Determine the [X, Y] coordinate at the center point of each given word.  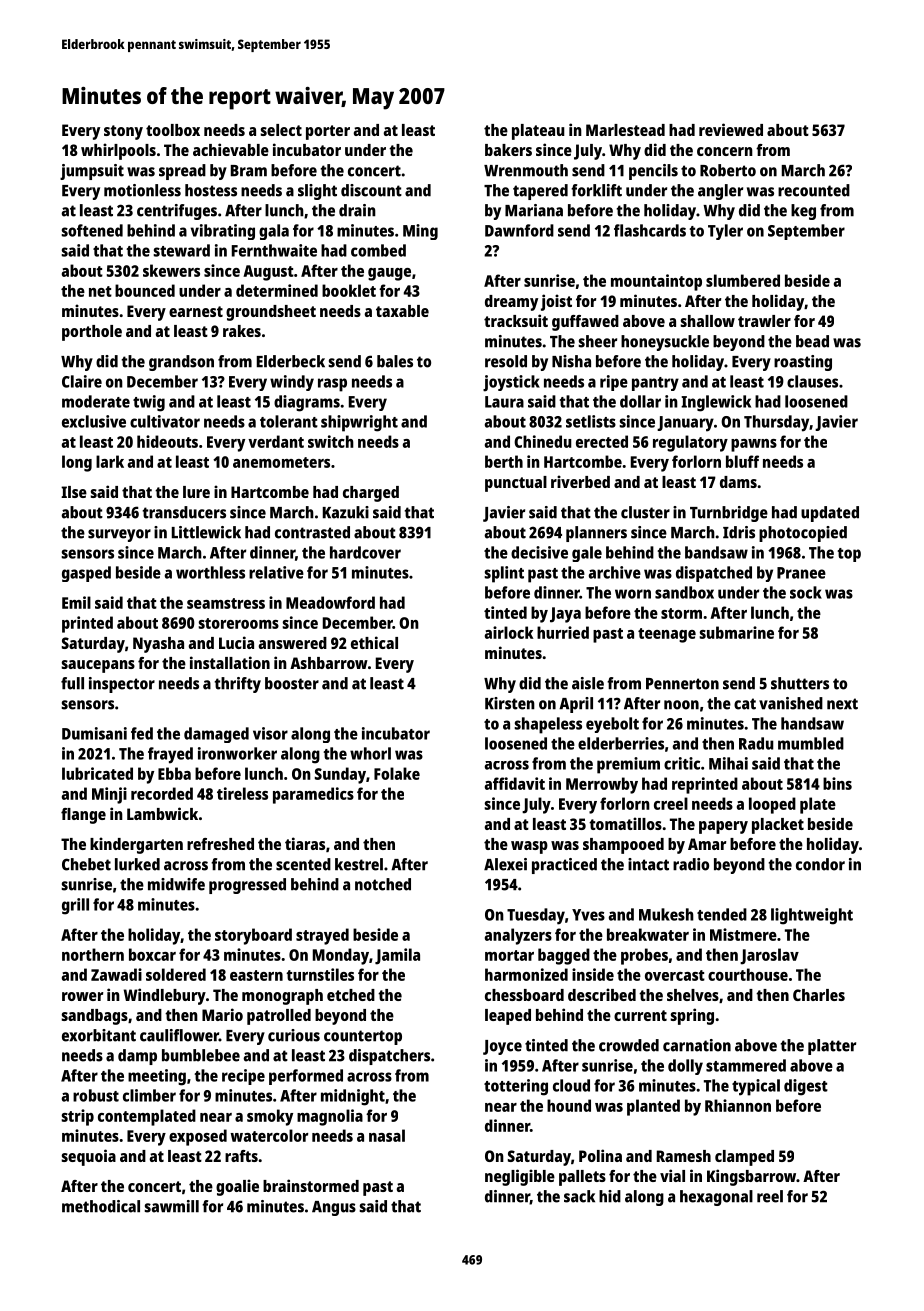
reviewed [731, 129]
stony [123, 132]
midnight [353, 1097]
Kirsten [510, 703]
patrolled [279, 1017]
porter [328, 132]
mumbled [811, 743]
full [72, 683]
